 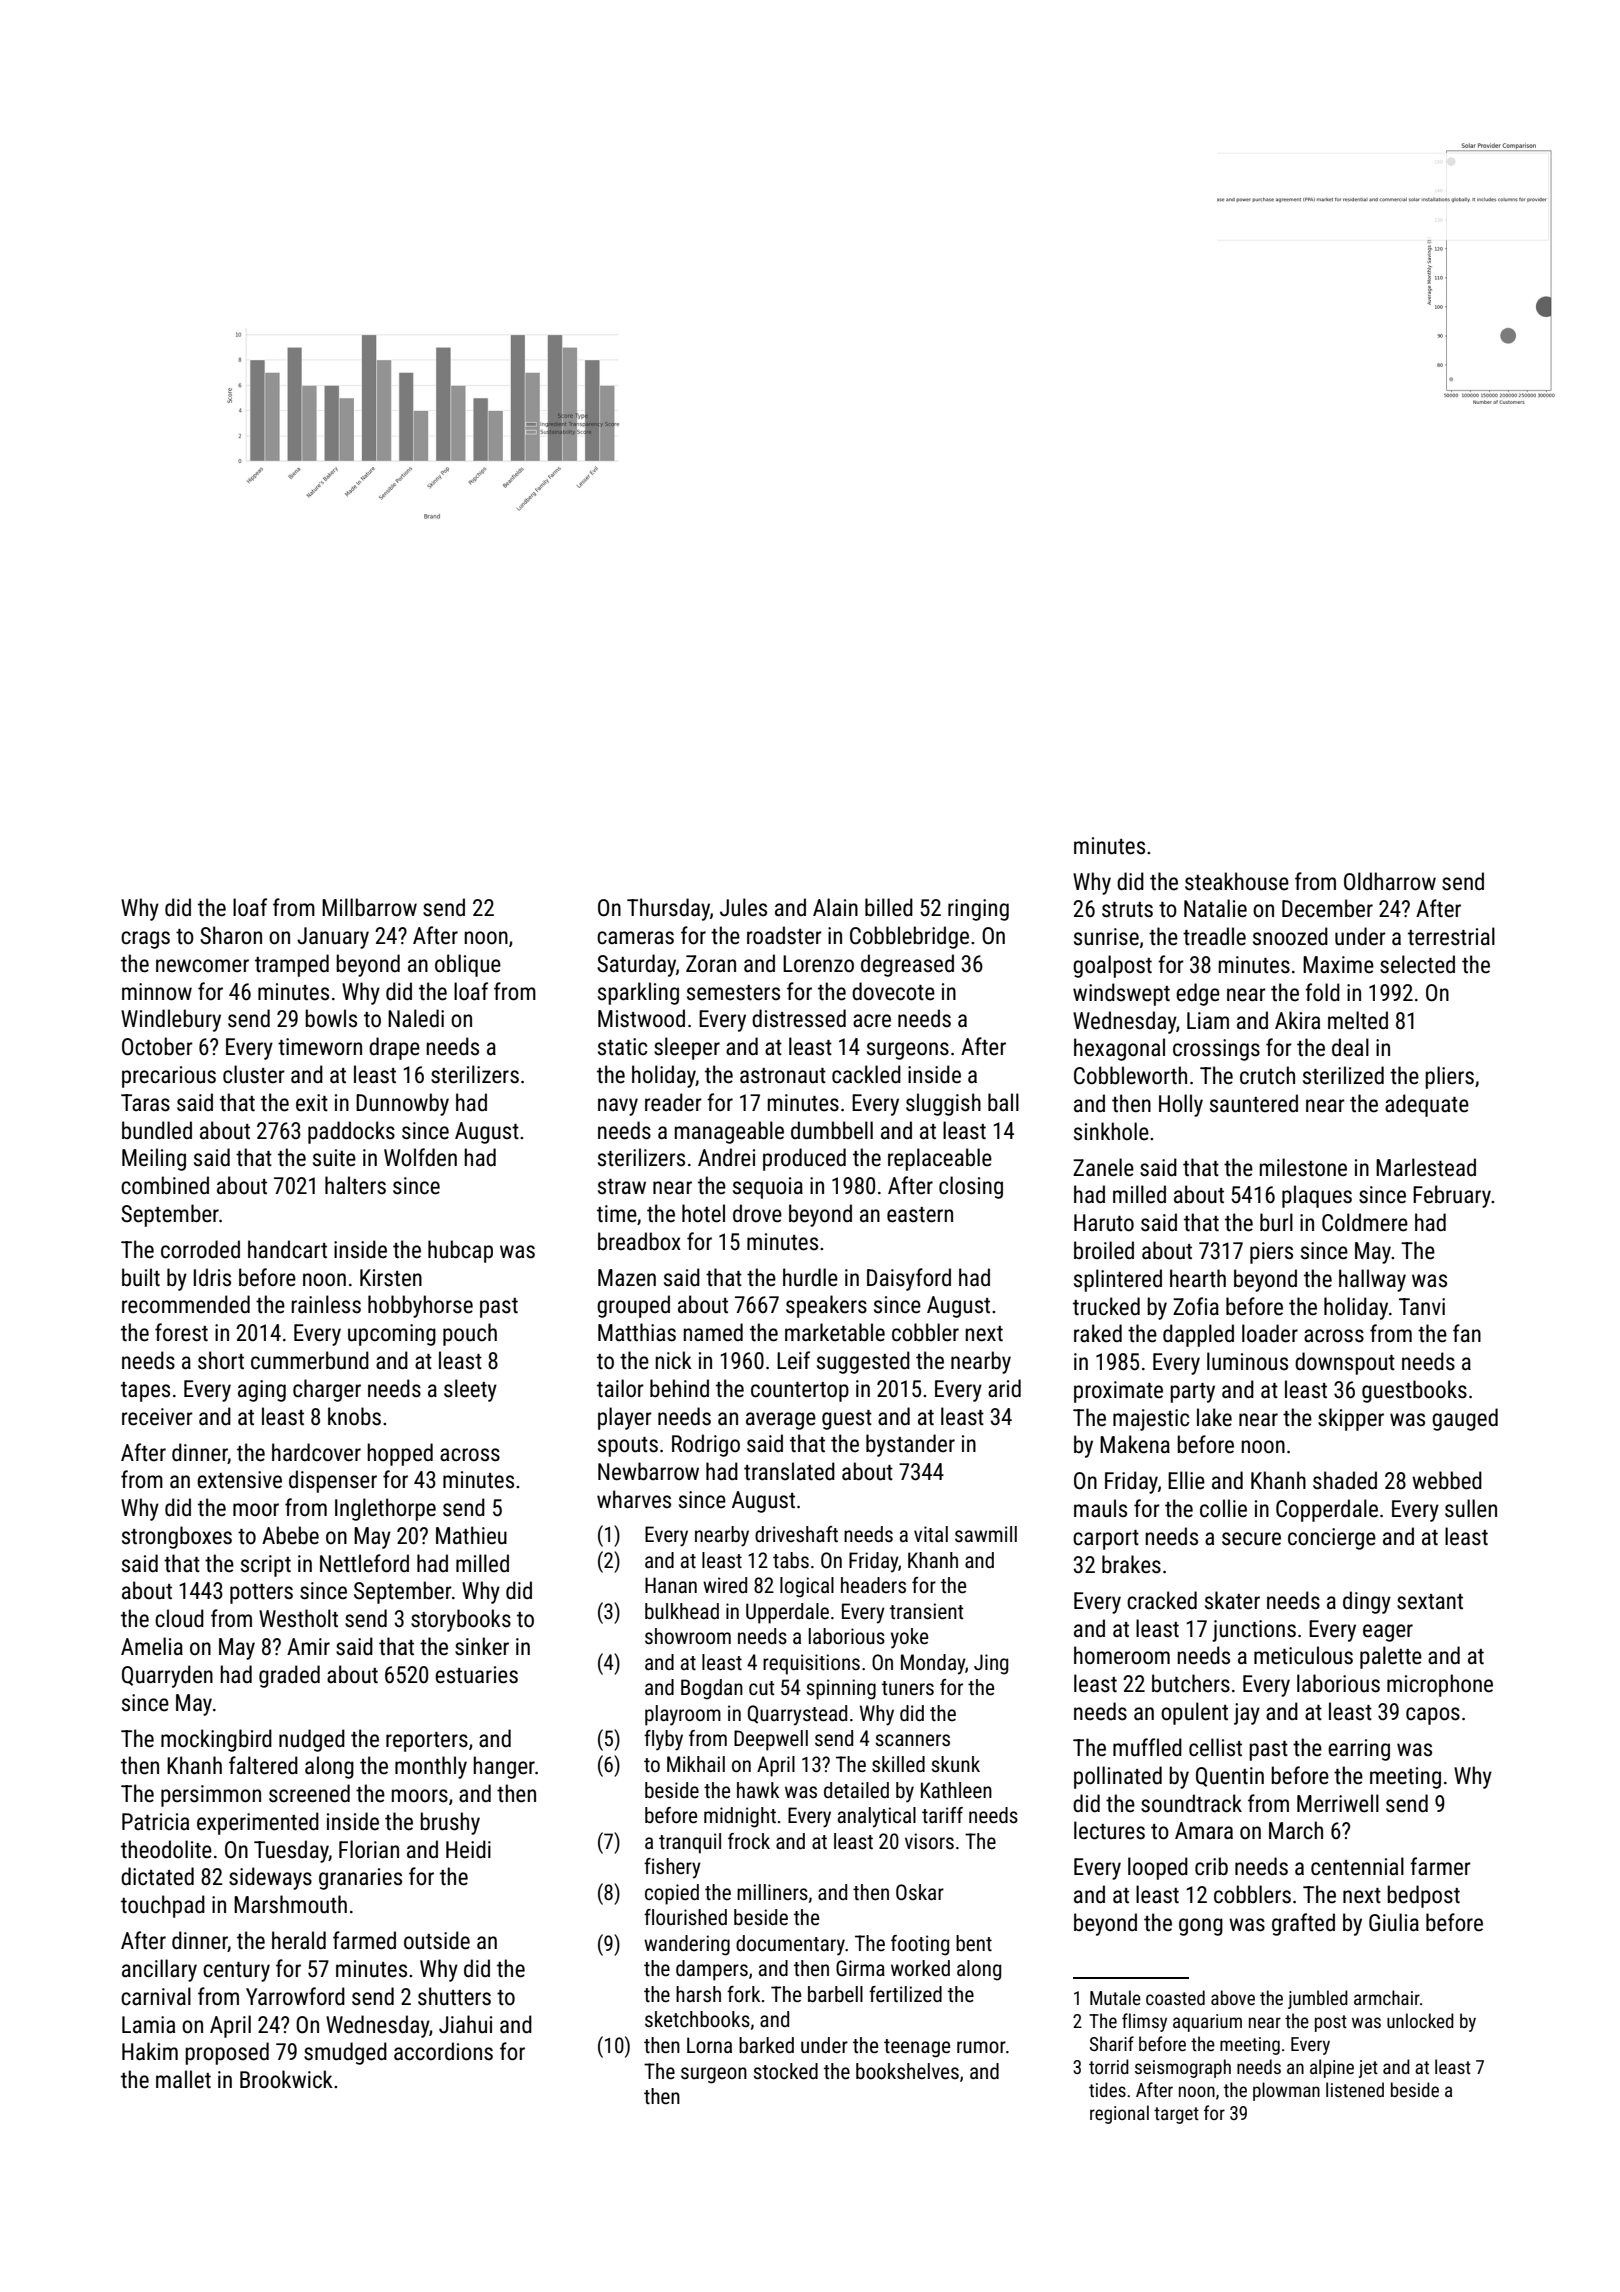 I want to click on stocked, so click(x=785, y=2071).
